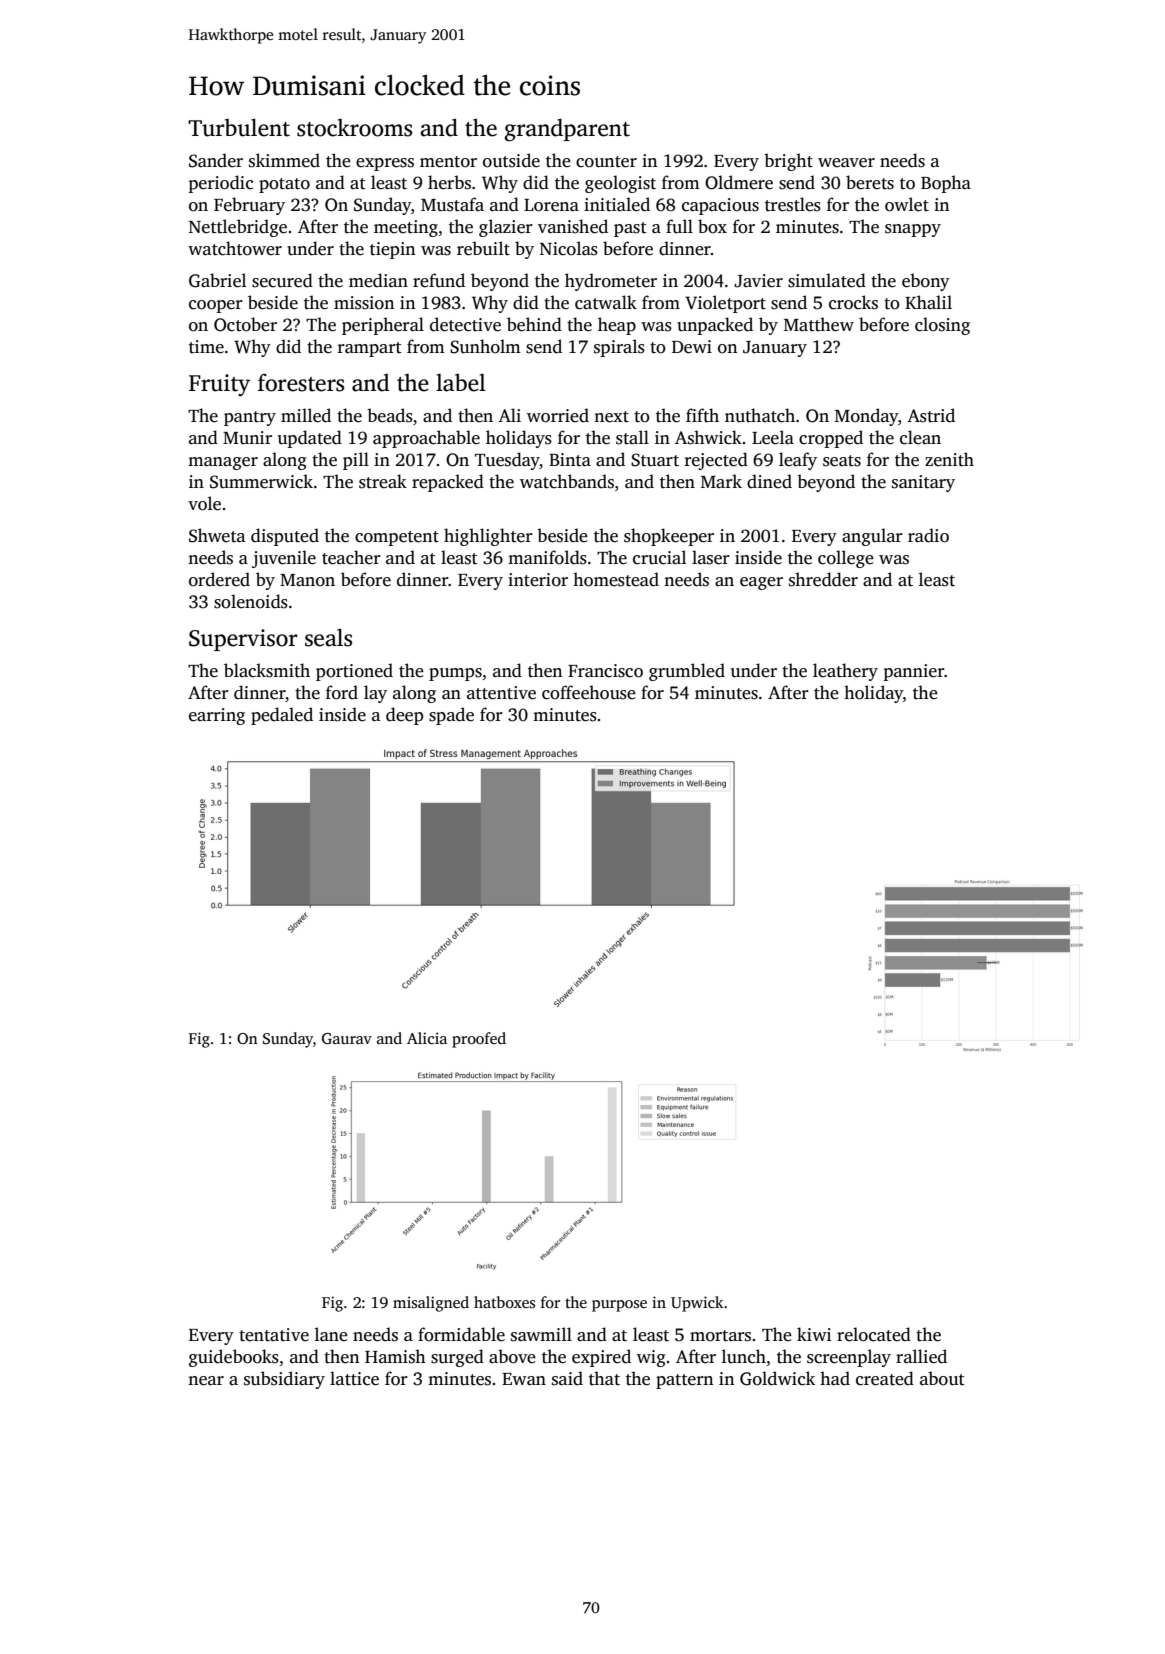 The height and width of the screenshot is (1654, 1165). What do you see at coordinates (239, 127) in the screenshot?
I see `Turbulent` at bounding box center [239, 127].
